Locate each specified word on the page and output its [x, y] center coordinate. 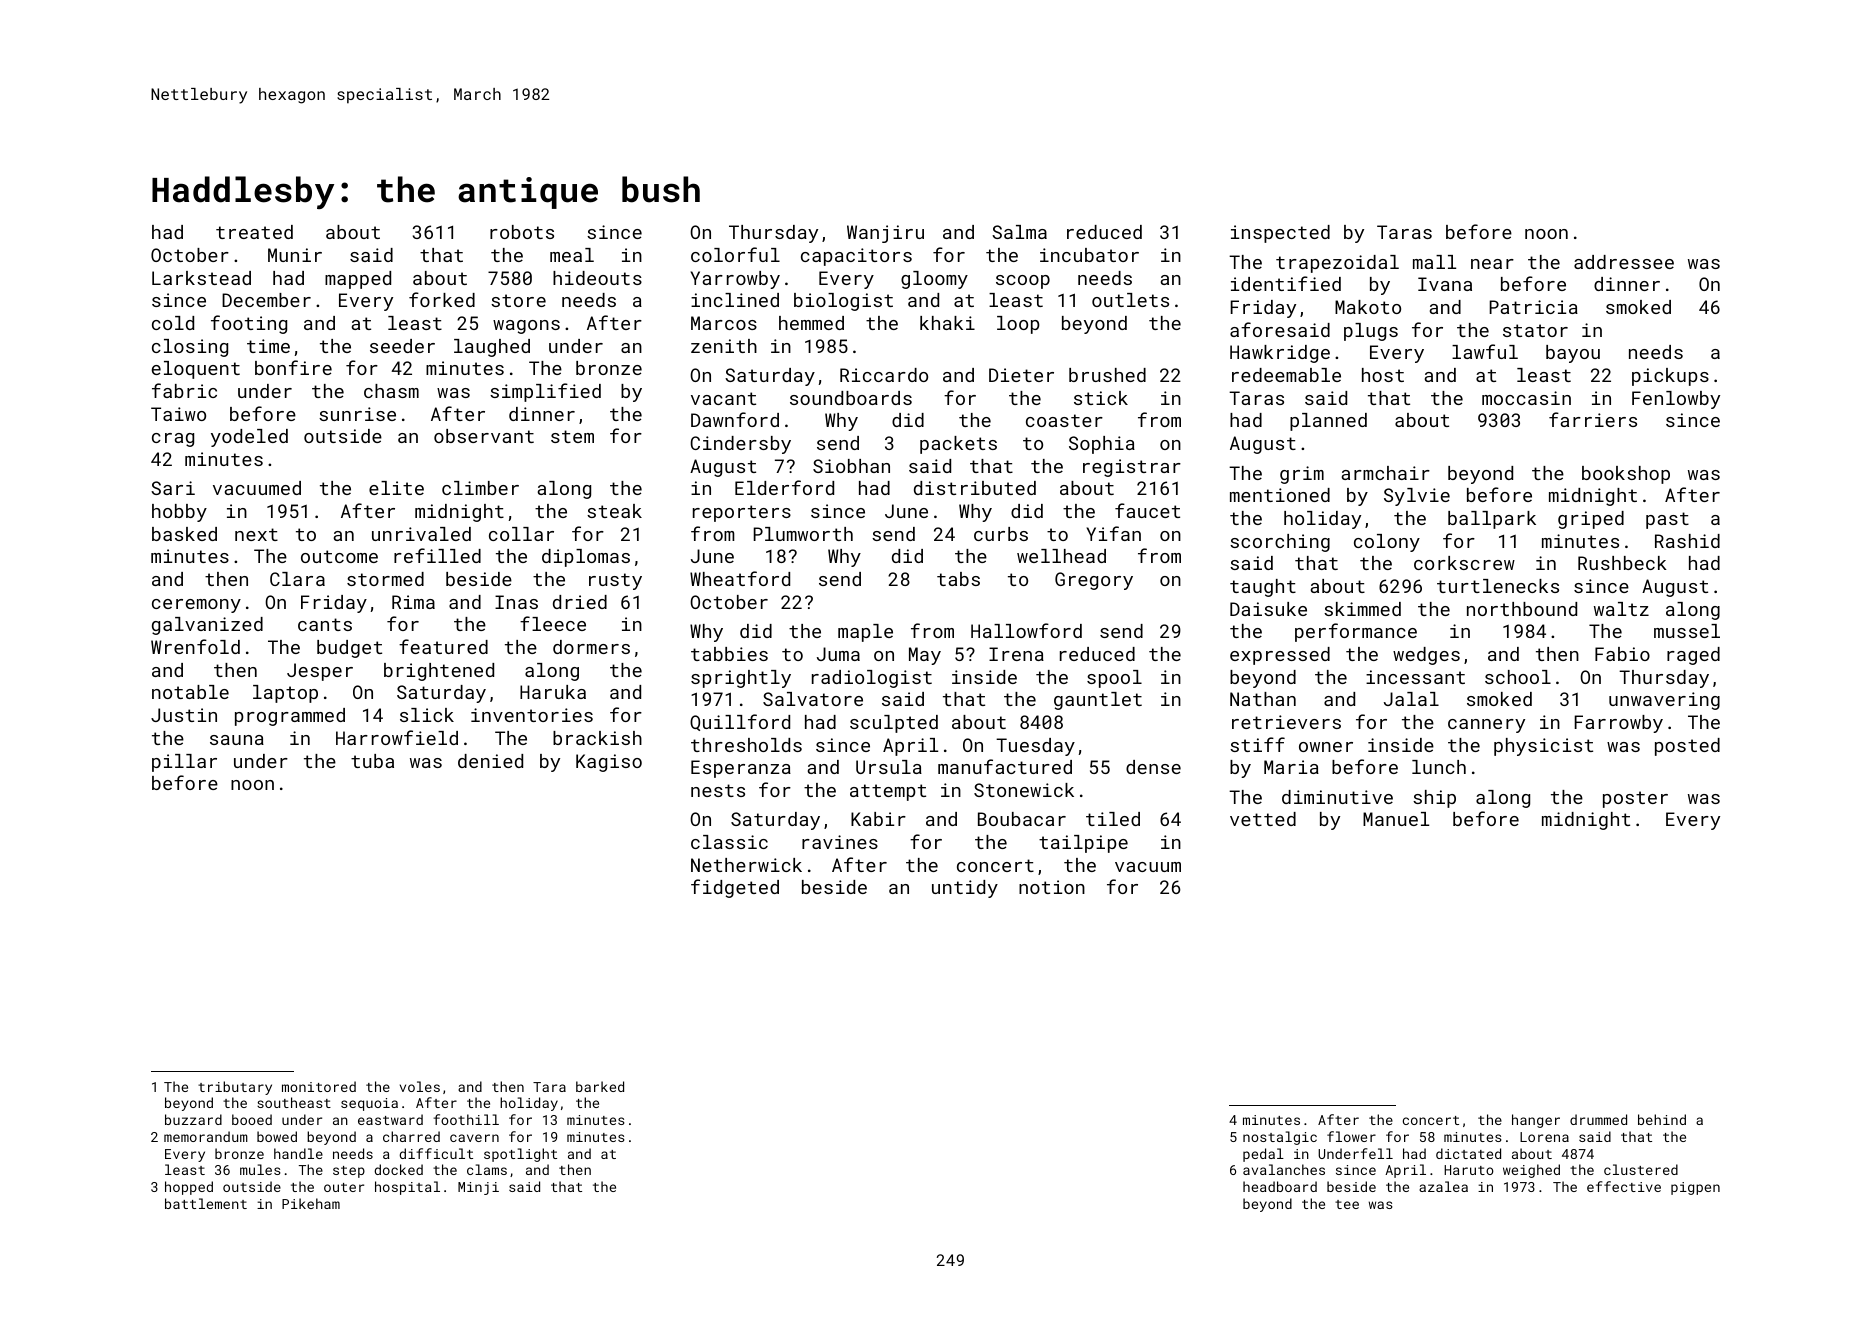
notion [1052, 887]
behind [1662, 1119]
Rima [413, 602]
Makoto [1368, 307]
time [268, 346]
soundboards [851, 398]
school [1518, 677]
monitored [319, 1086]
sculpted [894, 724]
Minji [478, 1188]
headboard [1280, 1186]
